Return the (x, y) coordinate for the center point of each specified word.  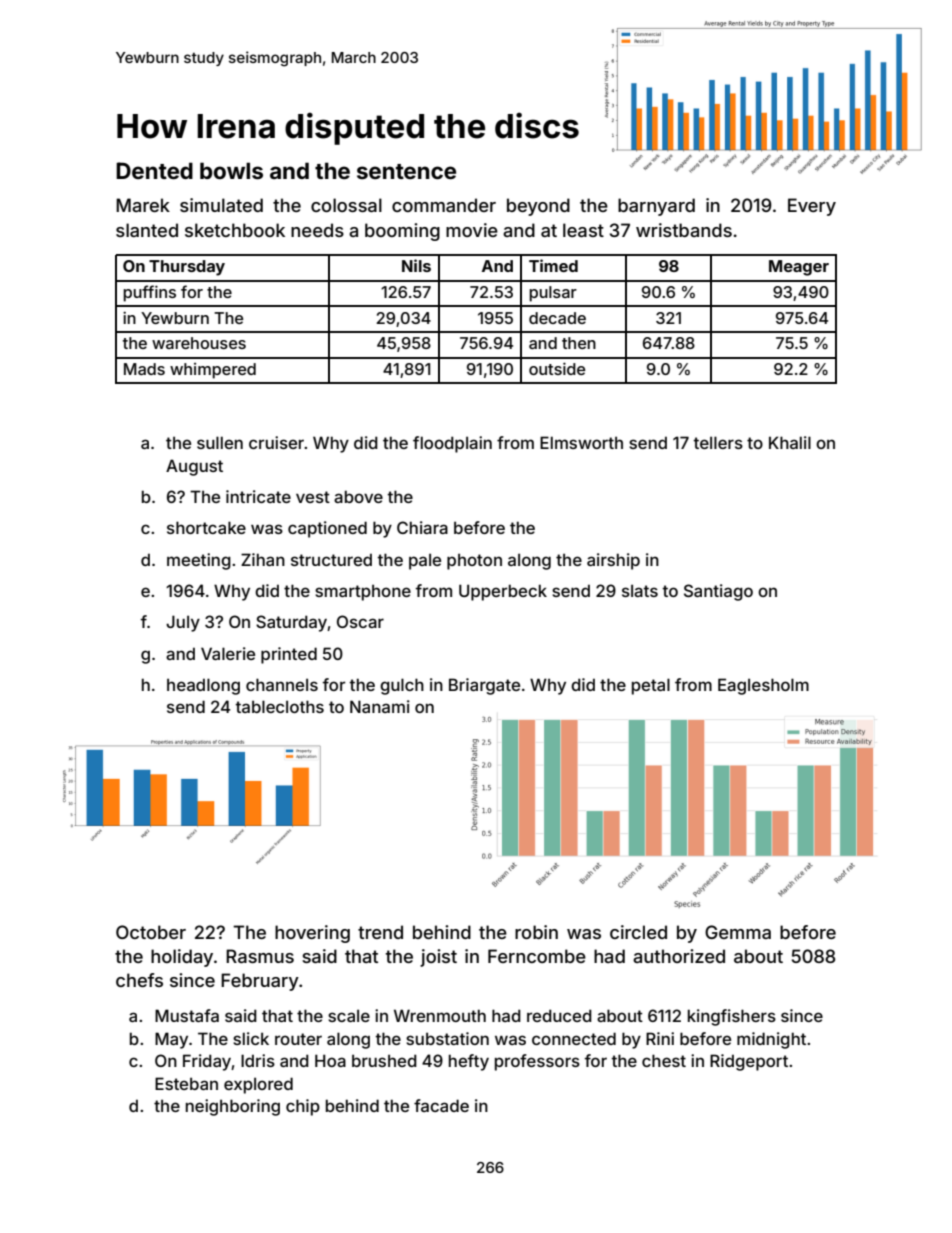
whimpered (213, 371)
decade (557, 318)
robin (536, 932)
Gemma (738, 932)
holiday (182, 958)
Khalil (790, 442)
